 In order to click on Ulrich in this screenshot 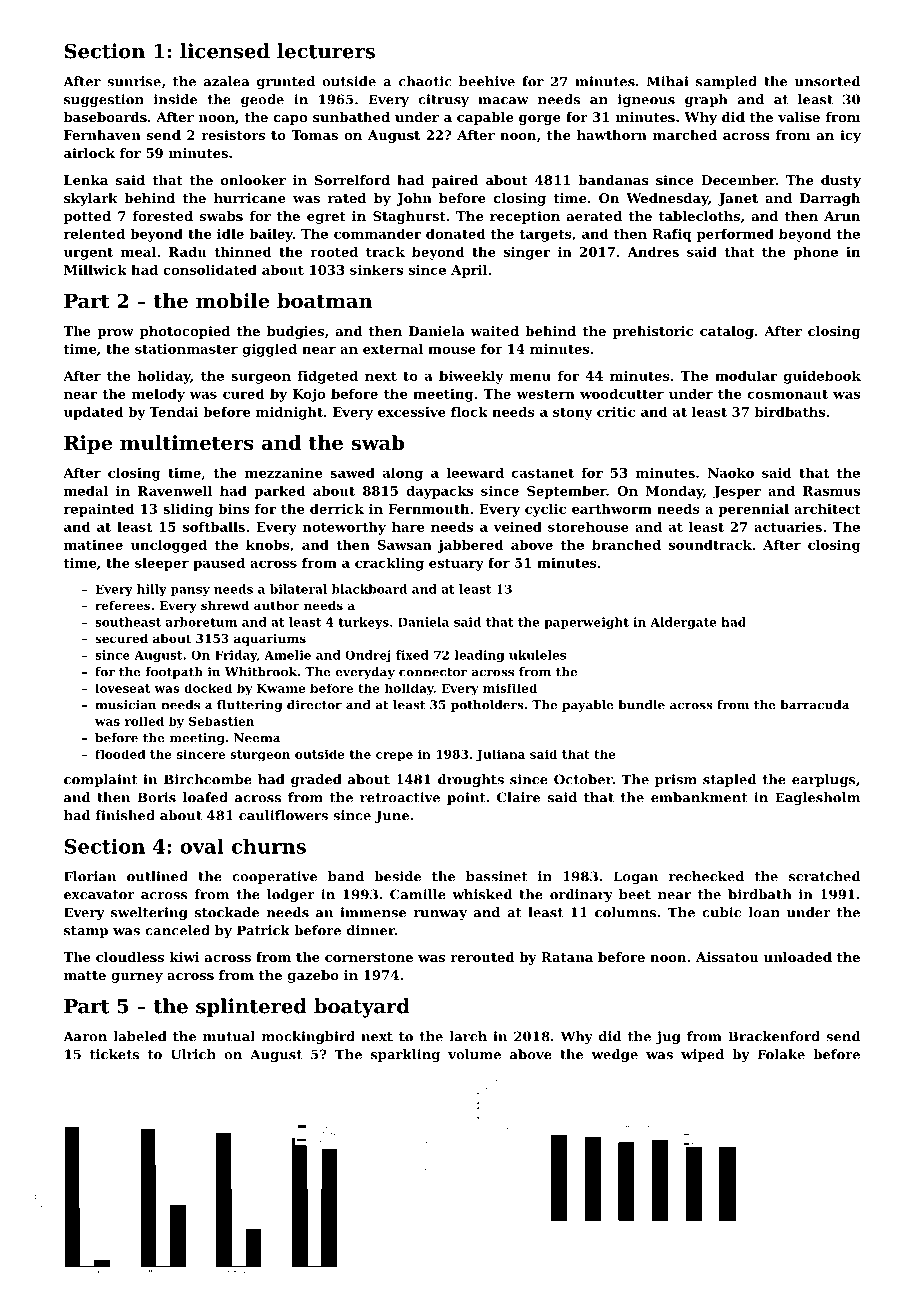, I will do `click(193, 1054)`.
